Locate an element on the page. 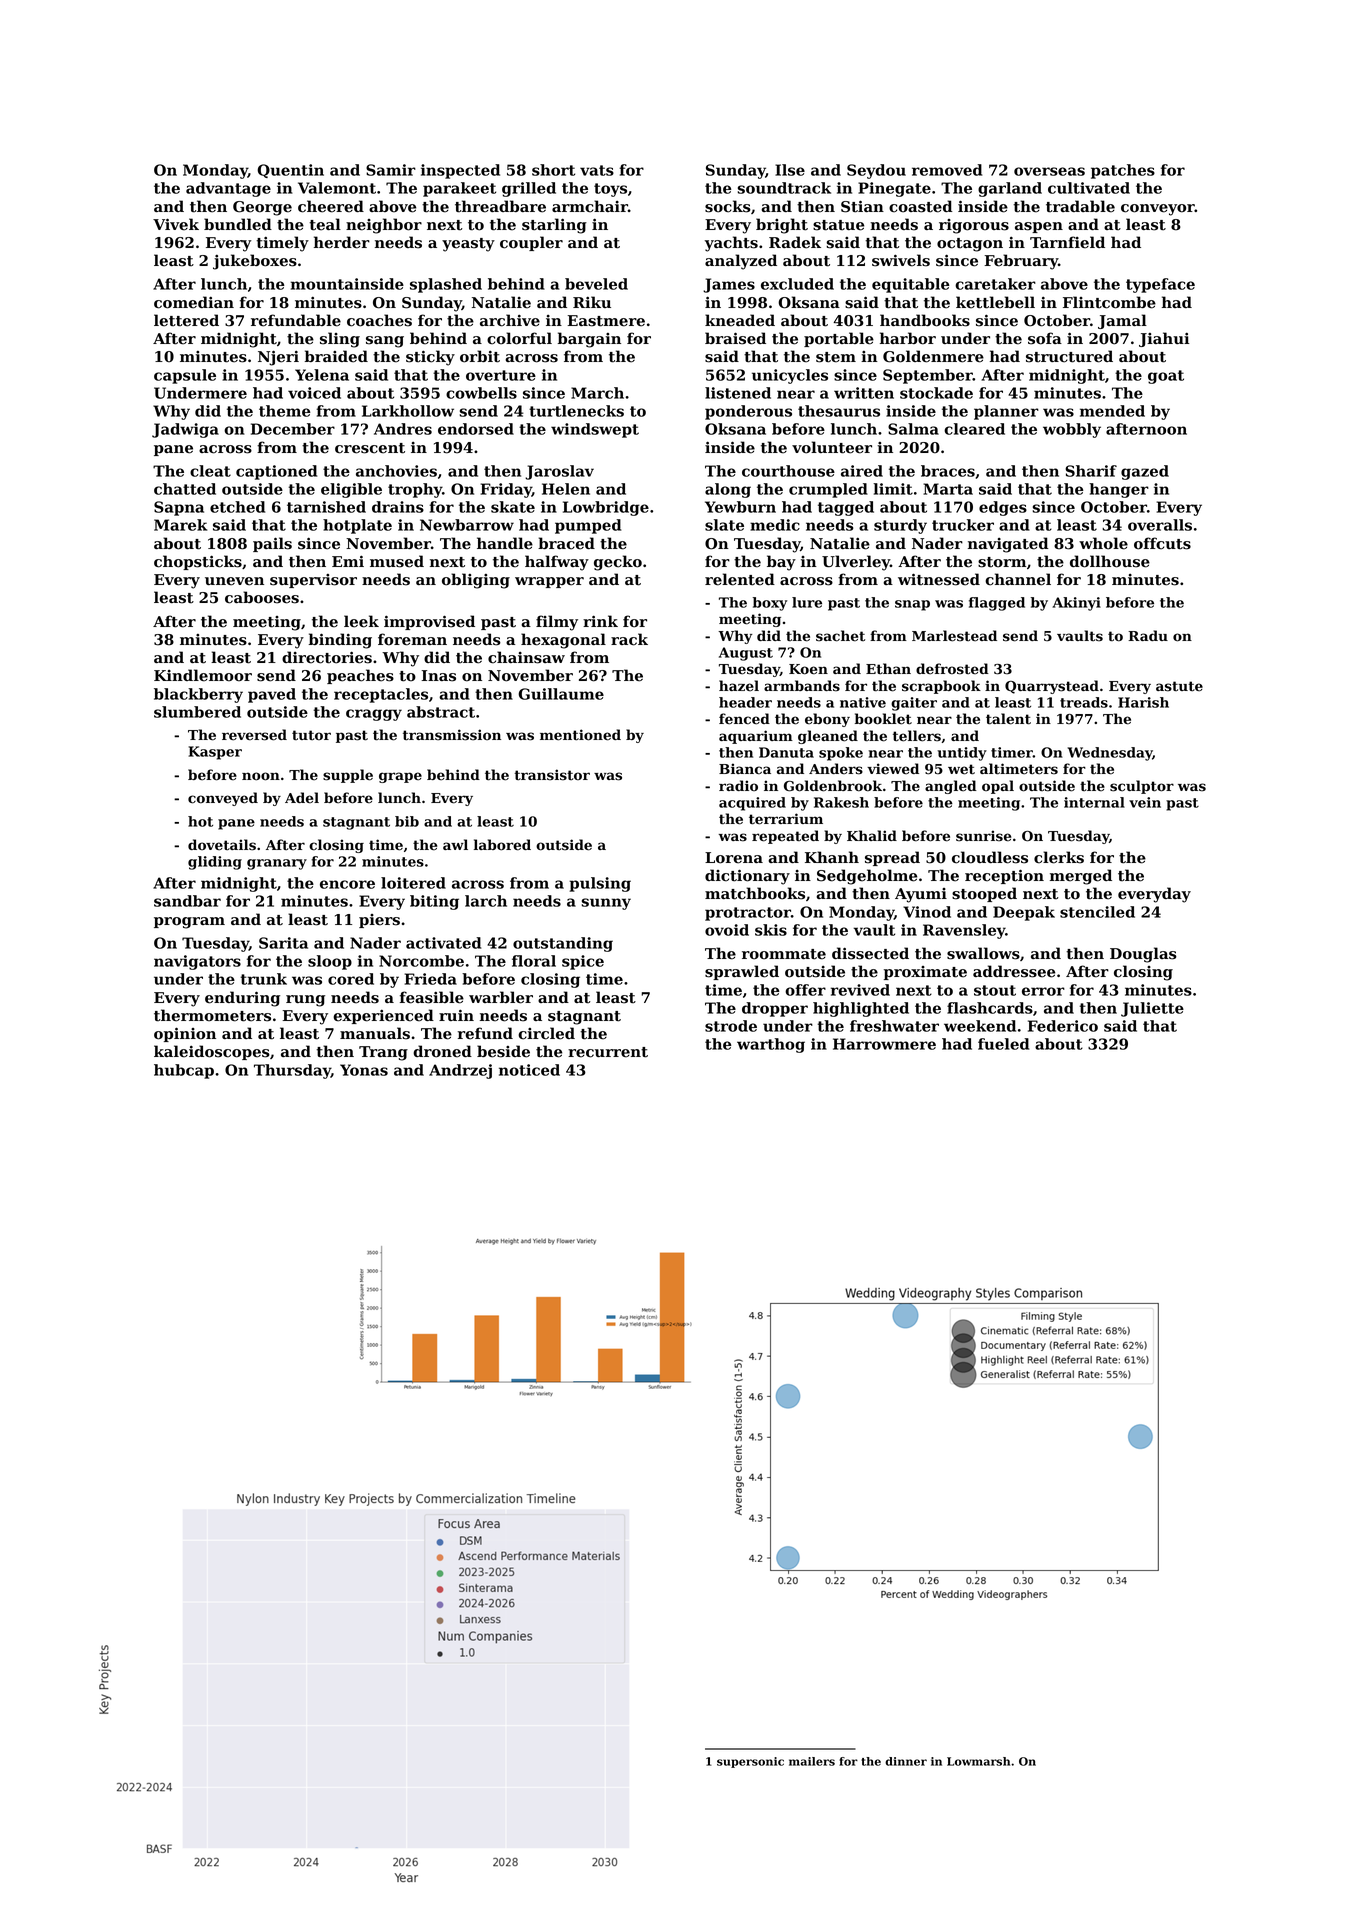 This document has height=1924, width=1361. gliding is located at coordinates (215, 863).
